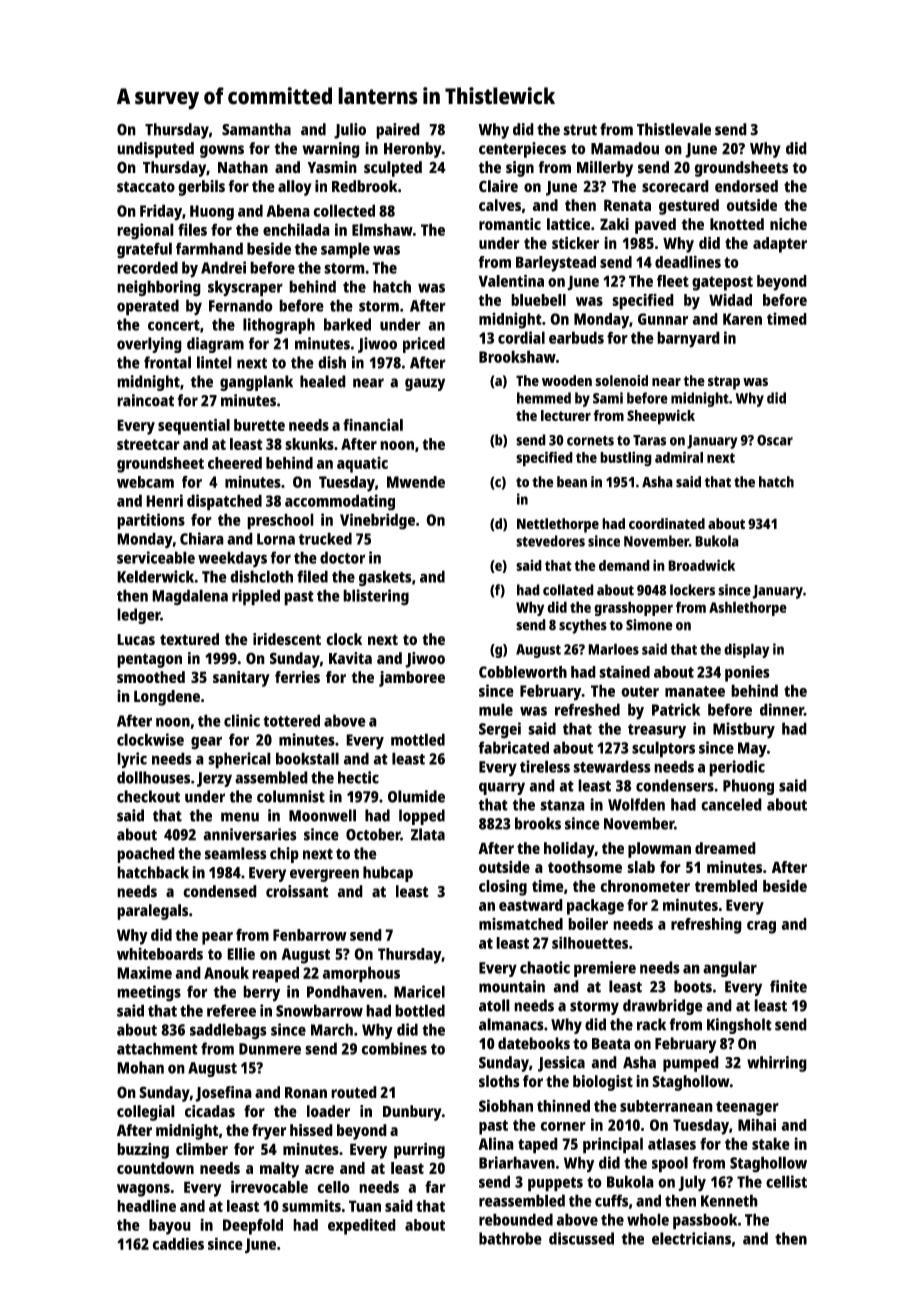 This screenshot has width=924, height=1308. I want to click on jamboree, so click(412, 679).
